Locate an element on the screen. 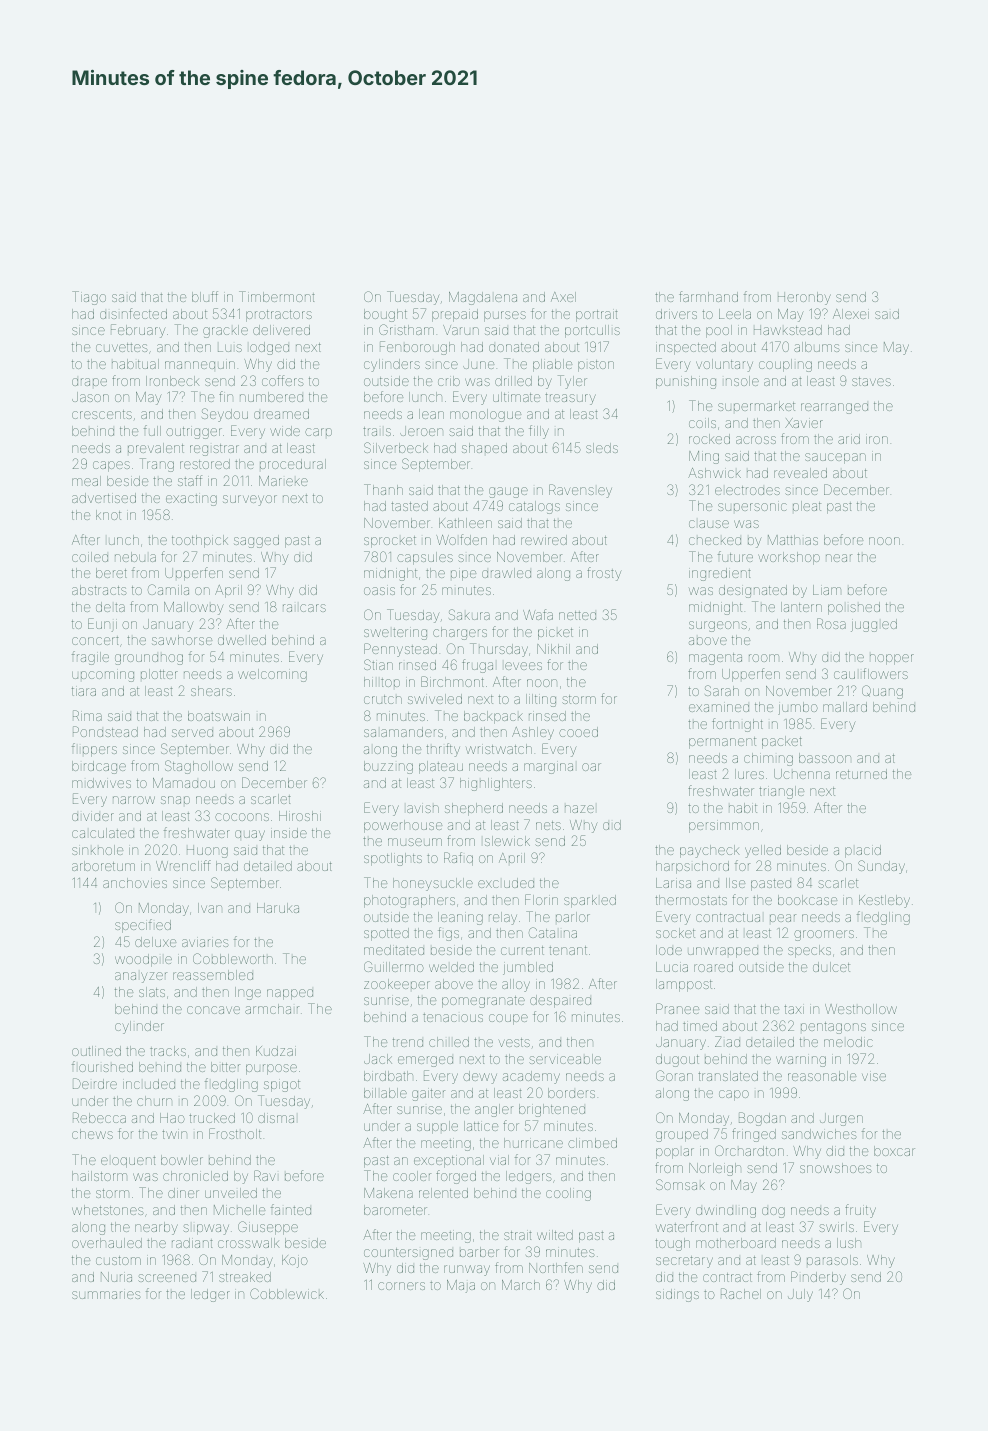  drilled is located at coordinates (513, 381).
